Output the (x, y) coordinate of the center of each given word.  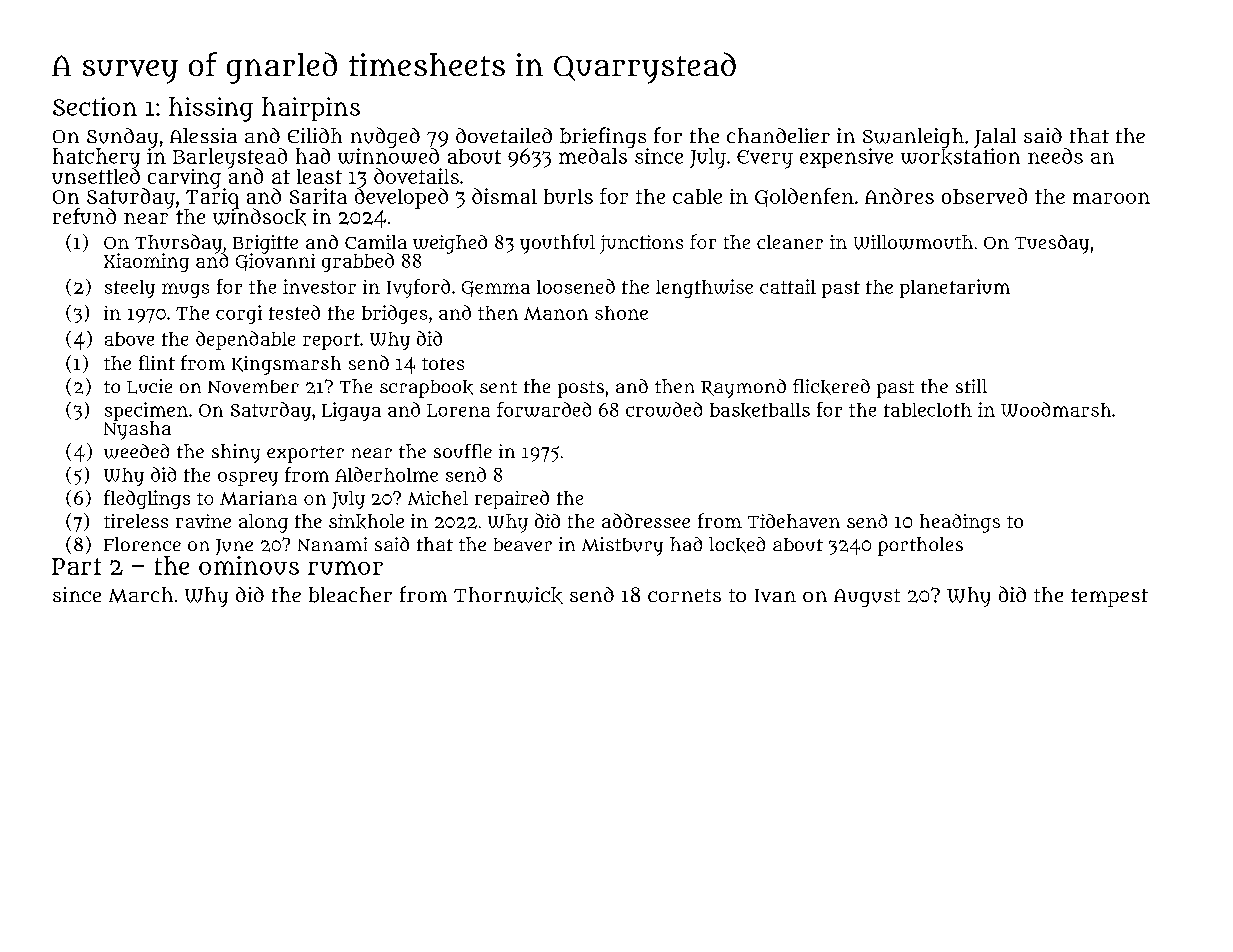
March (141, 595)
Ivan (775, 595)
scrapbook (426, 389)
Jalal (995, 138)
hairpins (311, 109)
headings (960, 523)
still (971, 386)
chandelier (778, 135)
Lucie (149, 386)
